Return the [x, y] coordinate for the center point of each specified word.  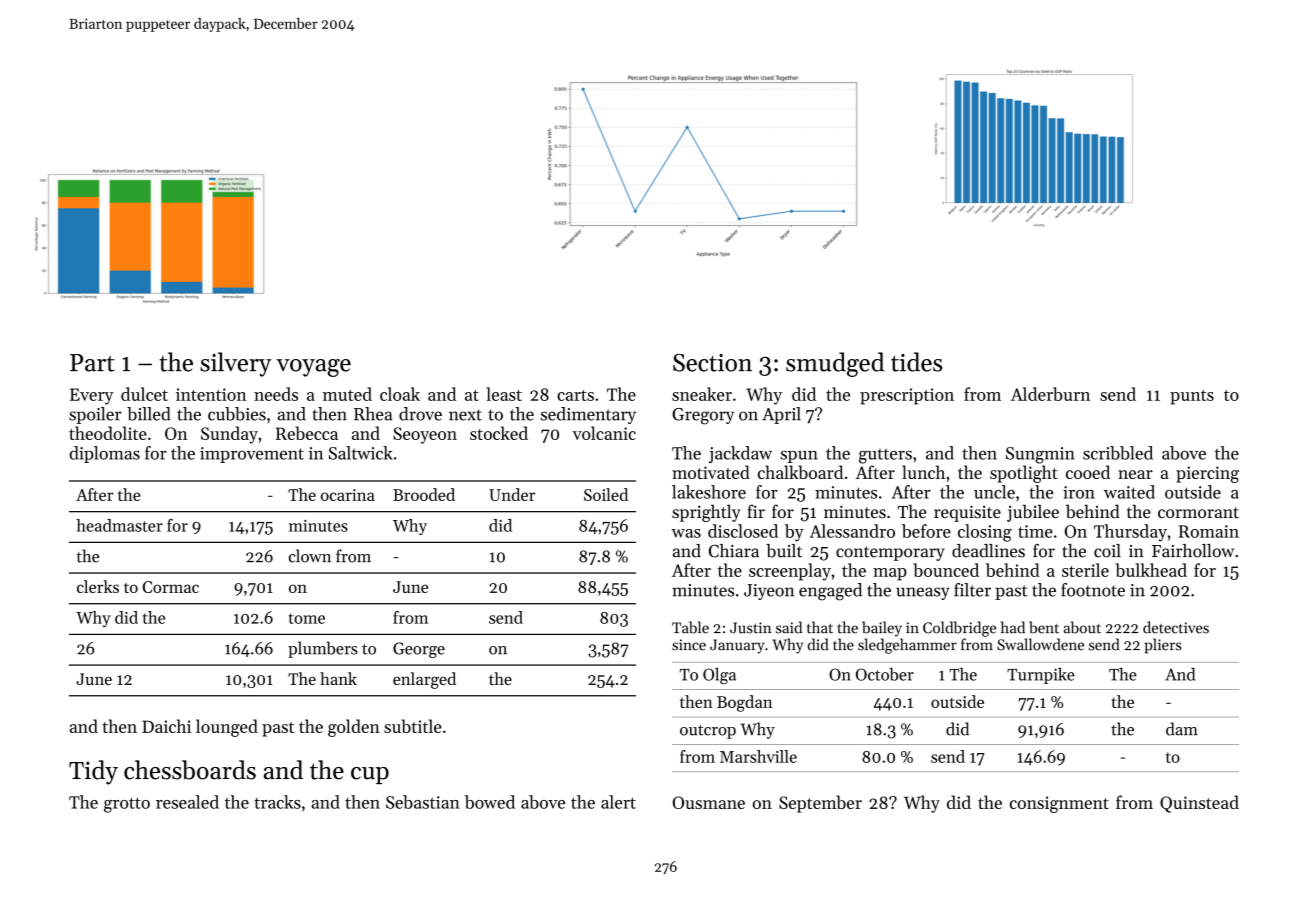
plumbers [323, 649]
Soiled [606, 494]
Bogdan [745, 703]
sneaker [702, 394]
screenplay [790, 572]
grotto [127, 805]
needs [276, 394]
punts [1192, 397]
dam [1182, 729]
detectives [1176, 627]
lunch [923, 472]
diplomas [105, 454]
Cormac [171, 587]
